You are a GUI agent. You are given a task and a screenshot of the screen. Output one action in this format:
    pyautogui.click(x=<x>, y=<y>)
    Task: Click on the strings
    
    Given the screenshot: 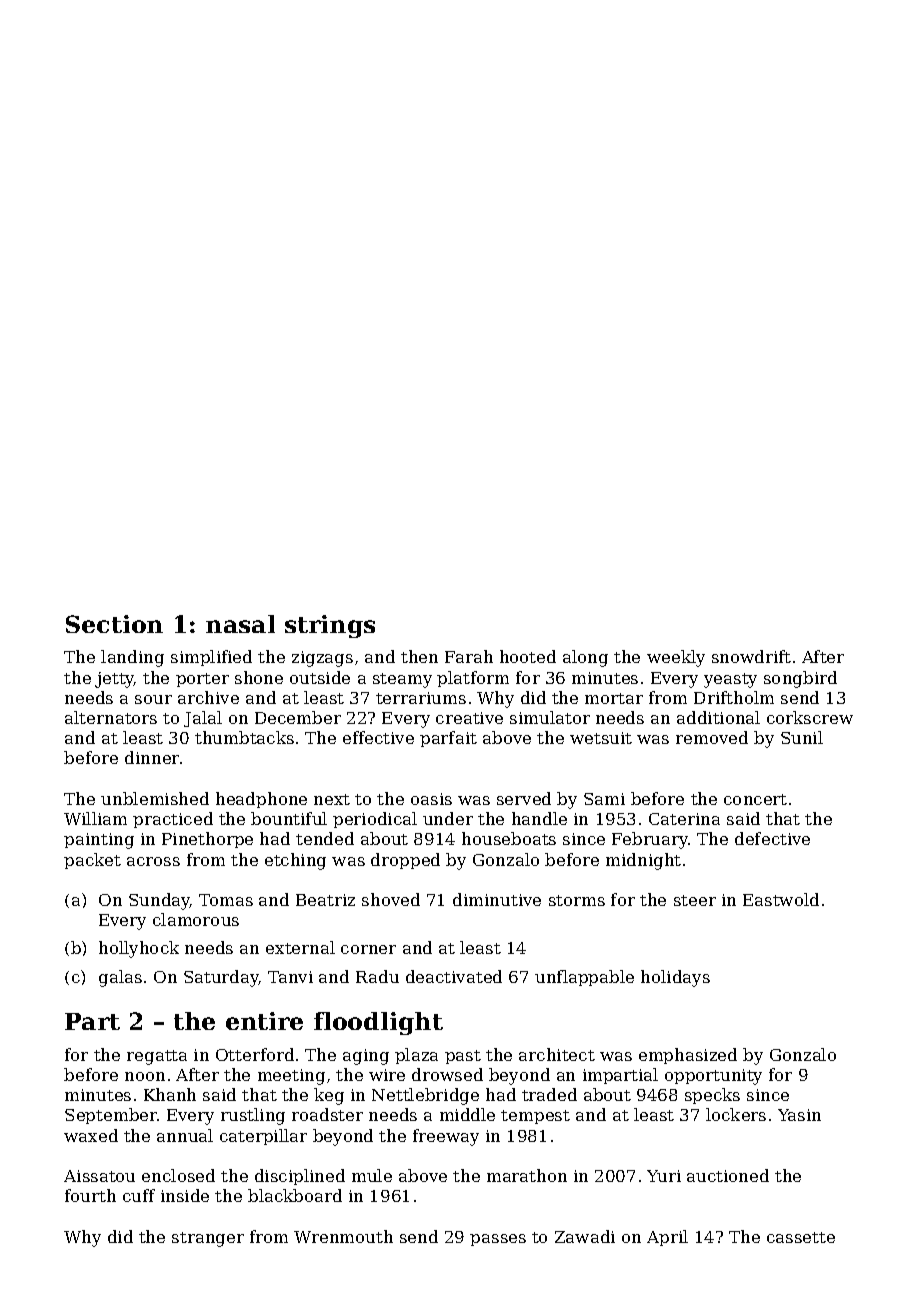 What is the action you would take?
    pyautogui.click(x=330, y=626)
